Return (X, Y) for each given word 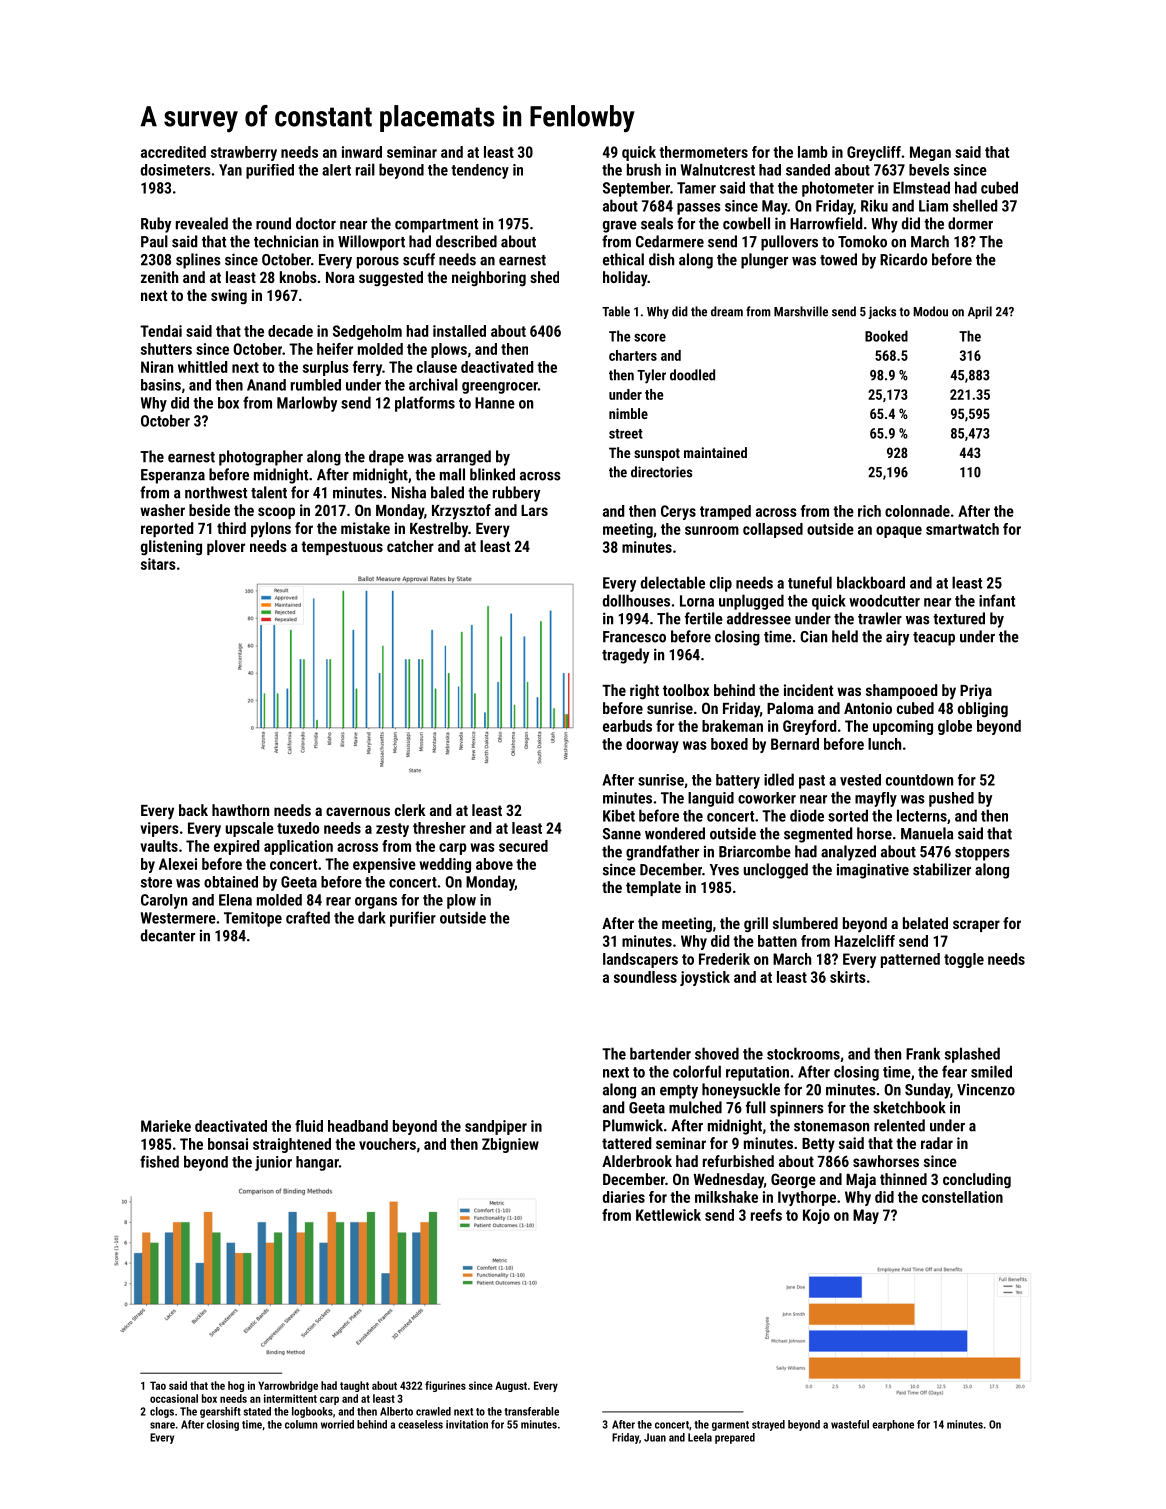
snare (162, 1425)
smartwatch (962, 529)
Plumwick (633, 1125)
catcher (410, 546)
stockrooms (803, 1053)
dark (372, 917)
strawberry (244, 153)
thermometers (703, 152)
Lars (534, 510)
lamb (813, 152)
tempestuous (342, 548)
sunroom (712, 530)
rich (869, 511)
